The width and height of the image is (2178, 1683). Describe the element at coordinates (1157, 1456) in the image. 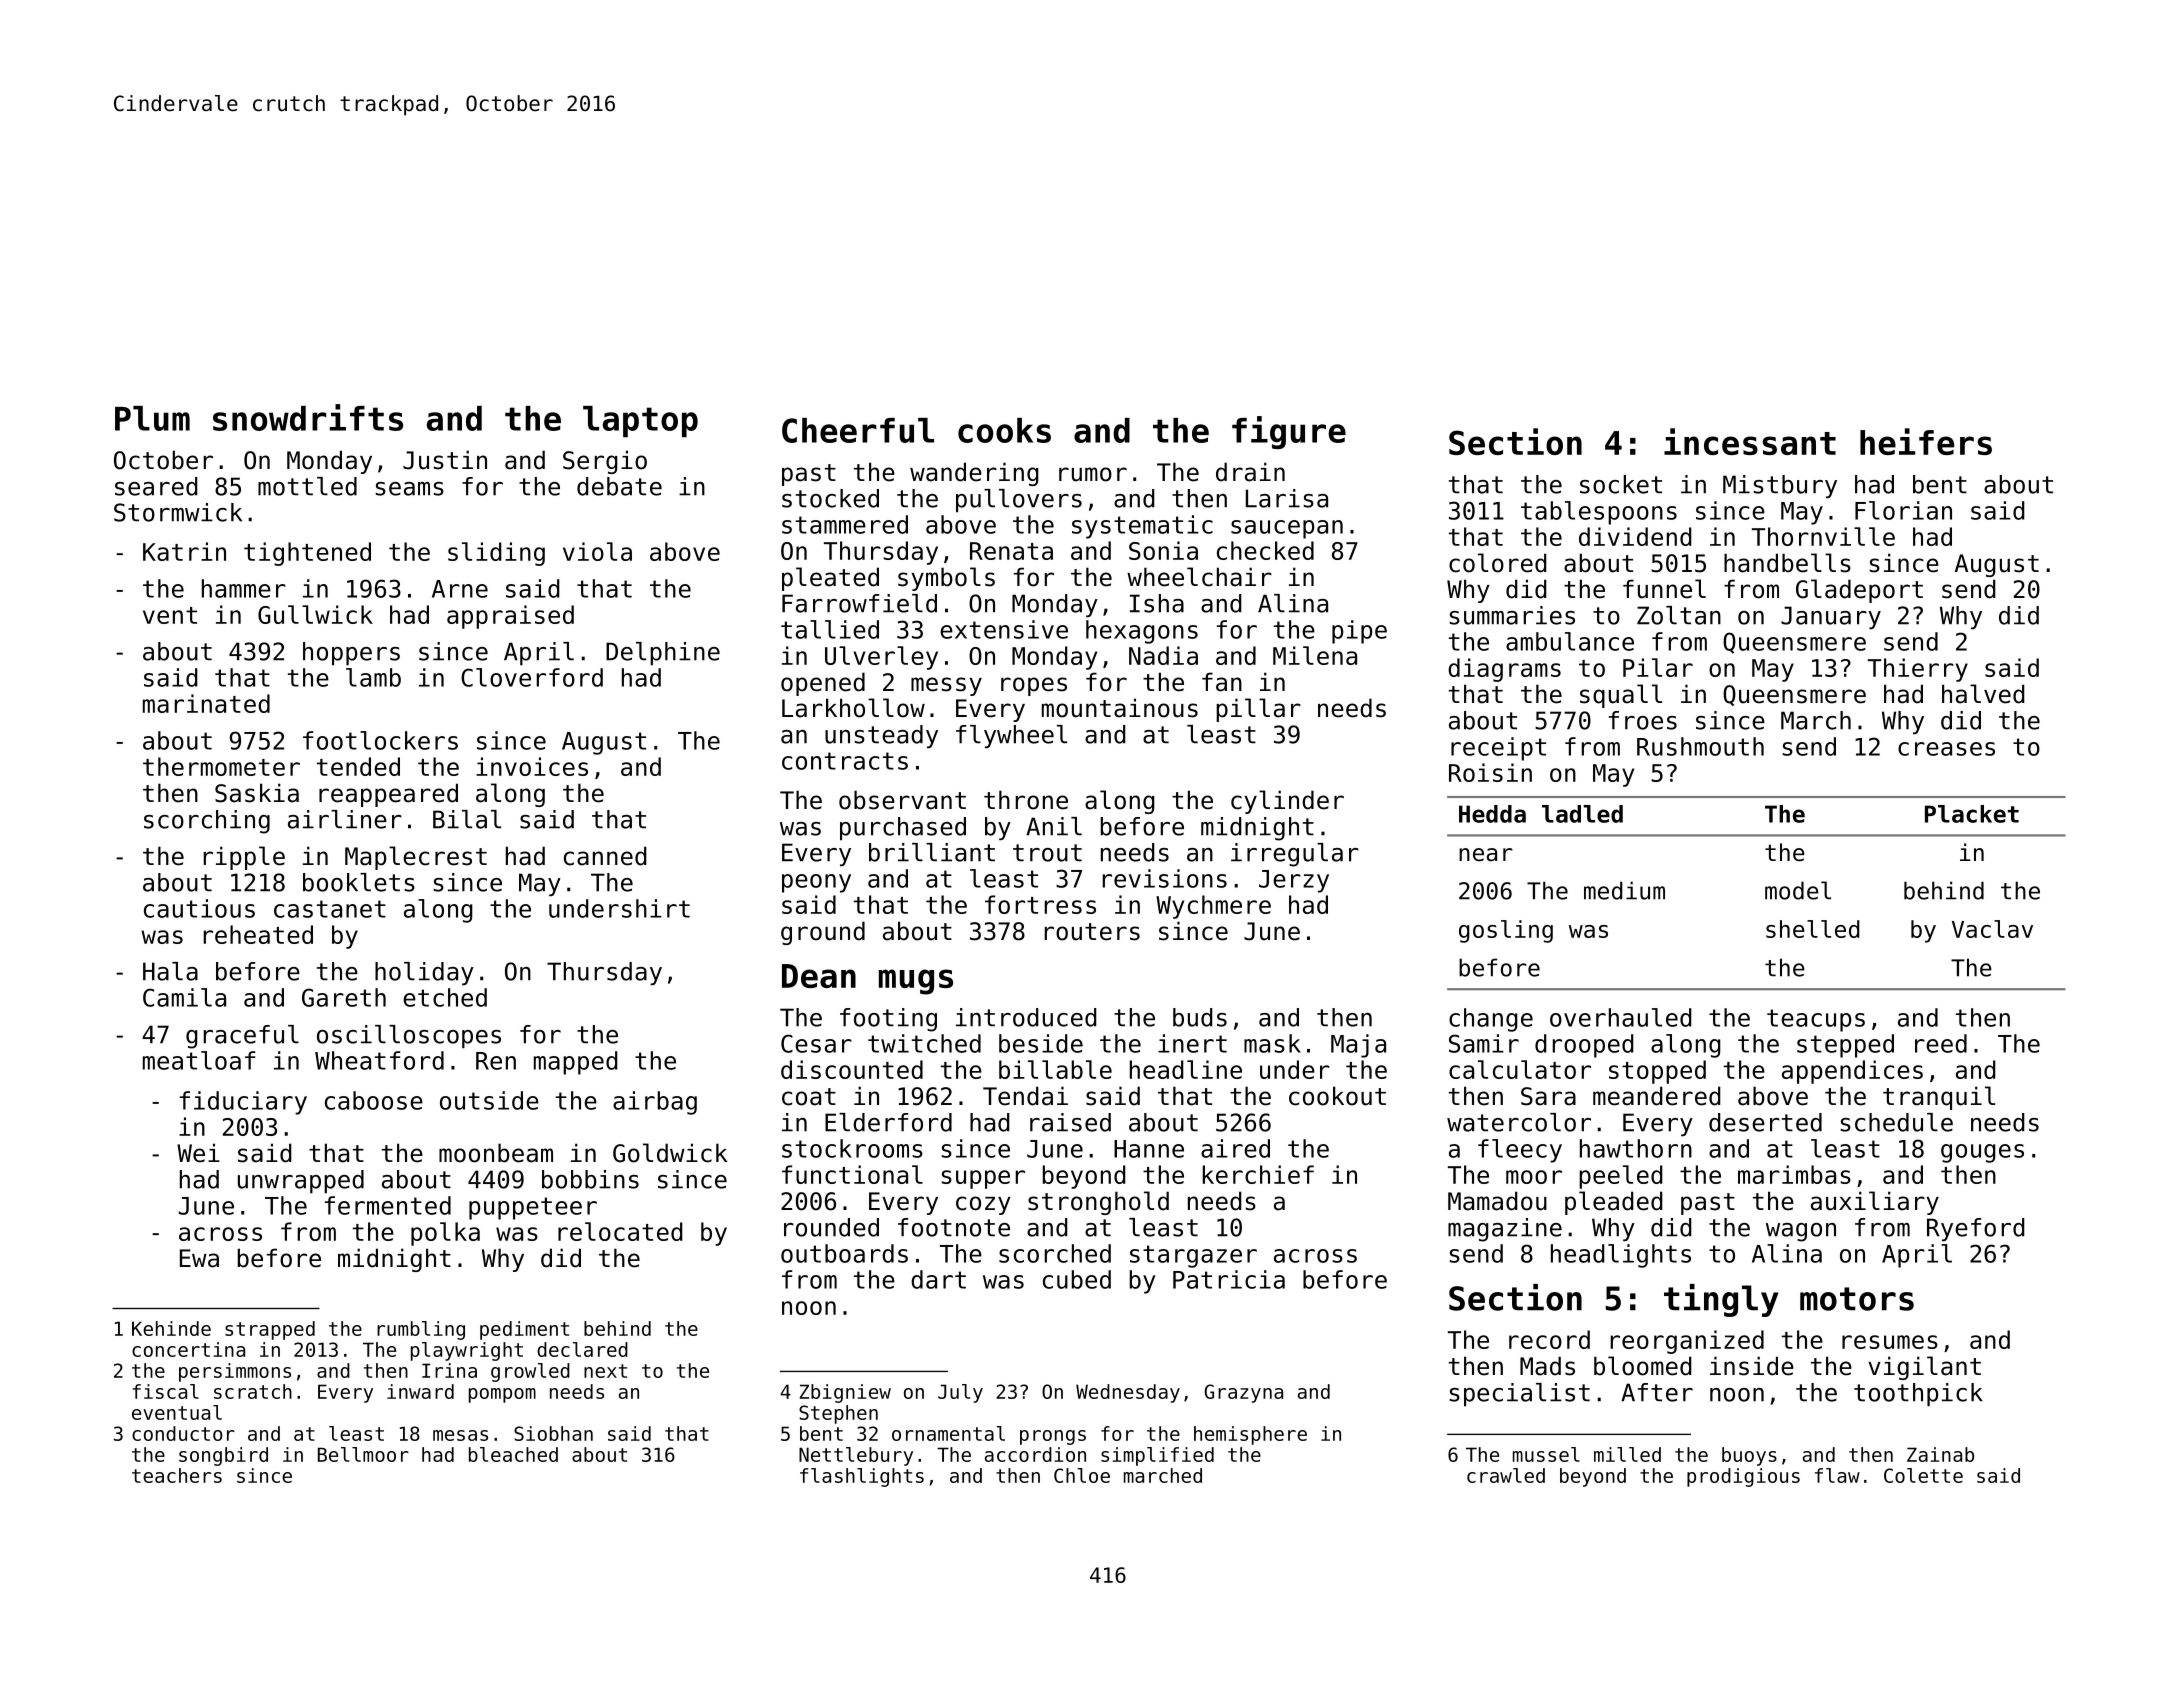

I see `simplified` at that location.
